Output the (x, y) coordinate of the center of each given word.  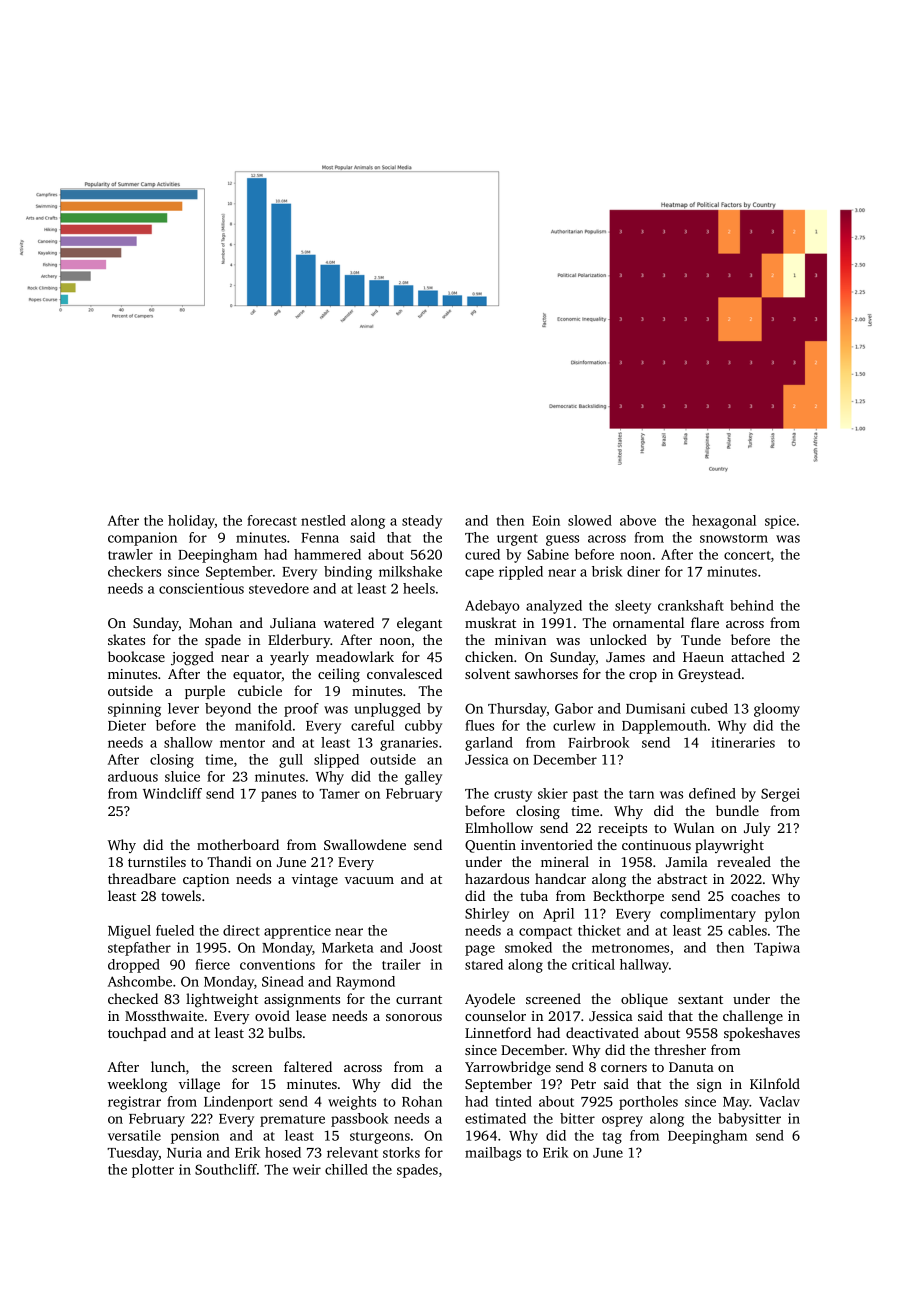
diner (643, 571)
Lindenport (238, 1103)
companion (142, 539)
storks (401, 1152)
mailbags (493, 1154)
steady (422, 522)
